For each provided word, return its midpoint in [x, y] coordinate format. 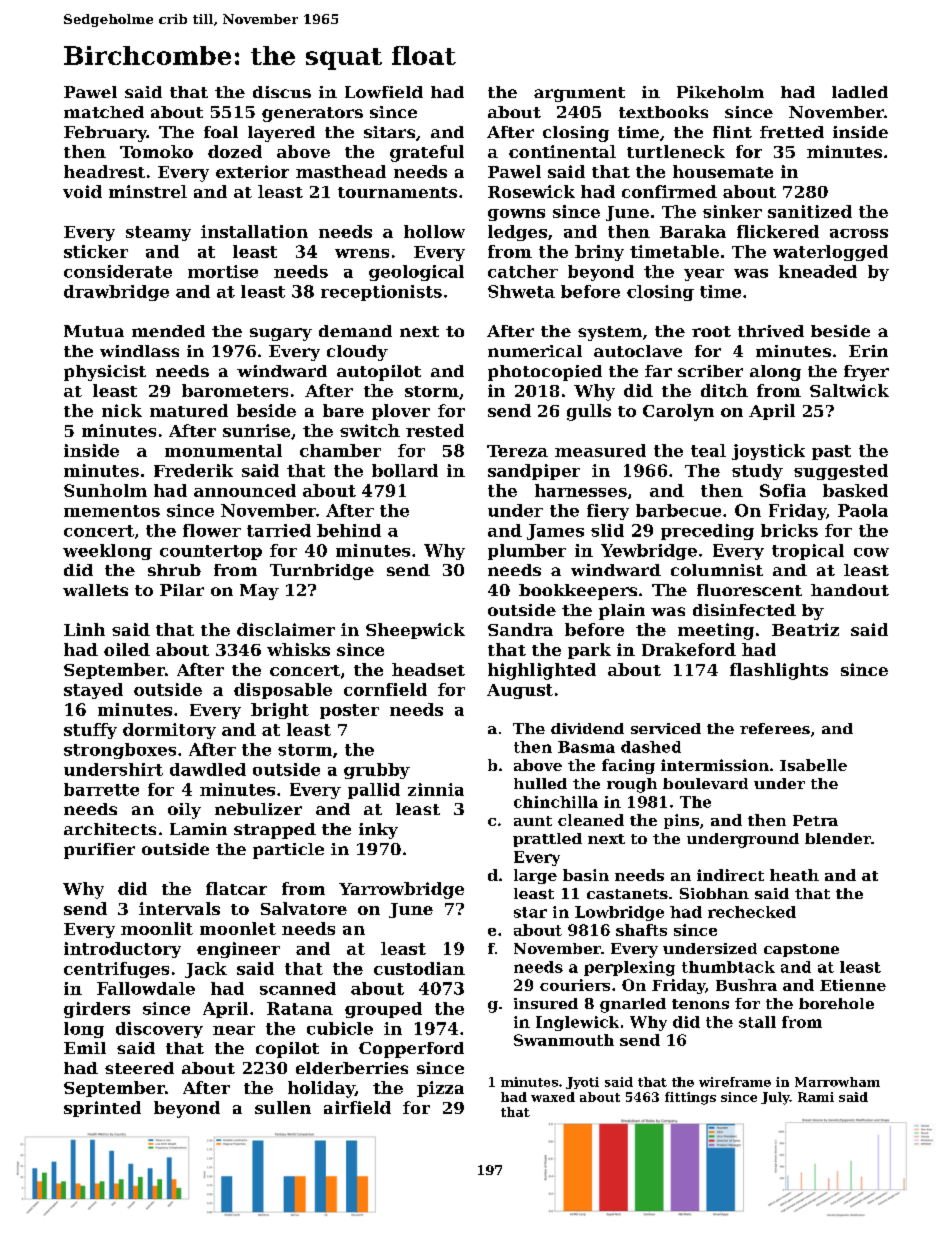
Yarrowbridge [401, 890]
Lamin [198, 829]
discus [282, 92]
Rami [816, 1097]
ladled [860, 92]
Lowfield [384, 92]
